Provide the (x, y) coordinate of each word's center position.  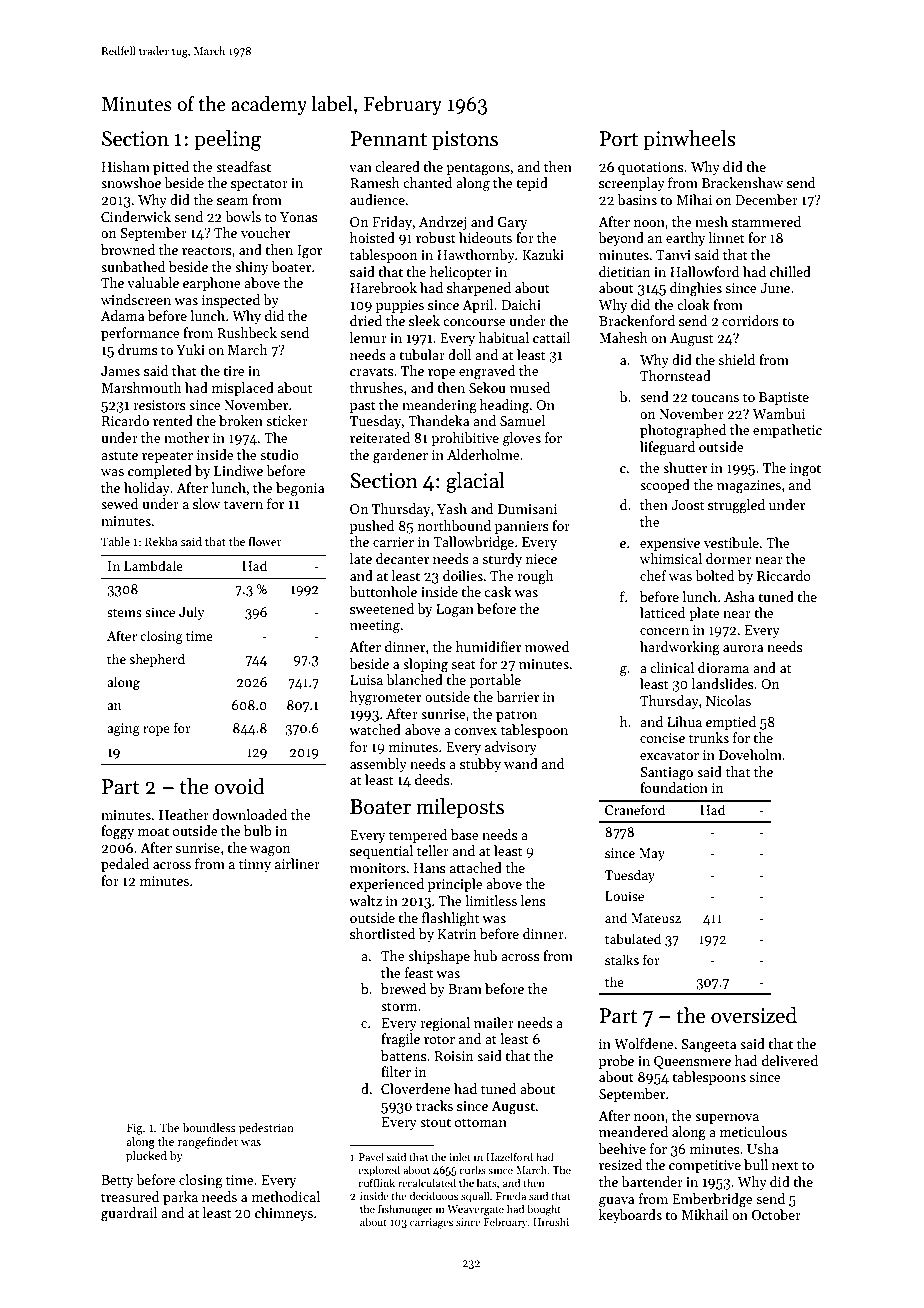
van (360, 168)
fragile (400, 1040)
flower (265, 541)
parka (180, 1198)
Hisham (126, 166)
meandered (633, 1131)
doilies (463, 575)
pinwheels (689, 140)
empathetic (787, 431)
